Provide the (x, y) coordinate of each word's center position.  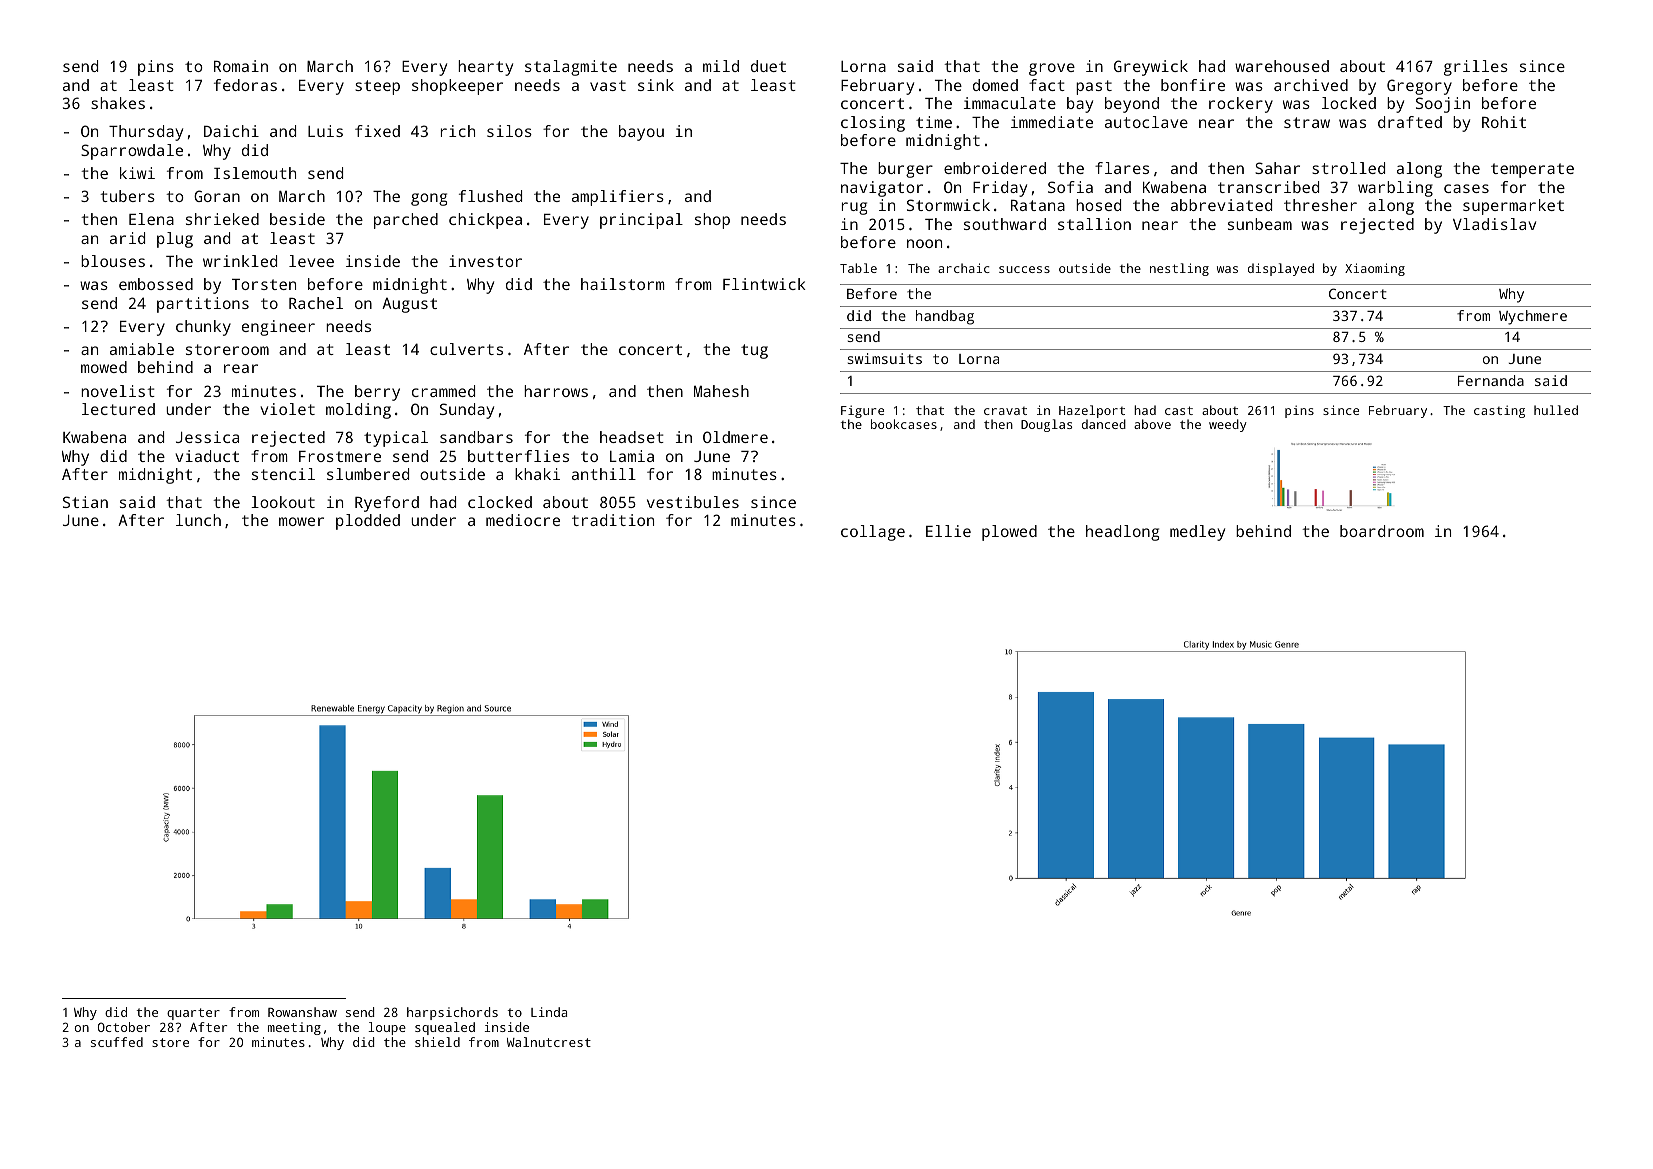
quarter (193, 1014)
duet (768, 66)
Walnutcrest (549, 1042)
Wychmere (1533, 317)
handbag (945, 317)
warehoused (1282, 66)
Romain (241, 66)
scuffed (117, 1042)
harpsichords (452, 1013)
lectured (118, 409)
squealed (445, 1028)
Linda (549, 1012)
